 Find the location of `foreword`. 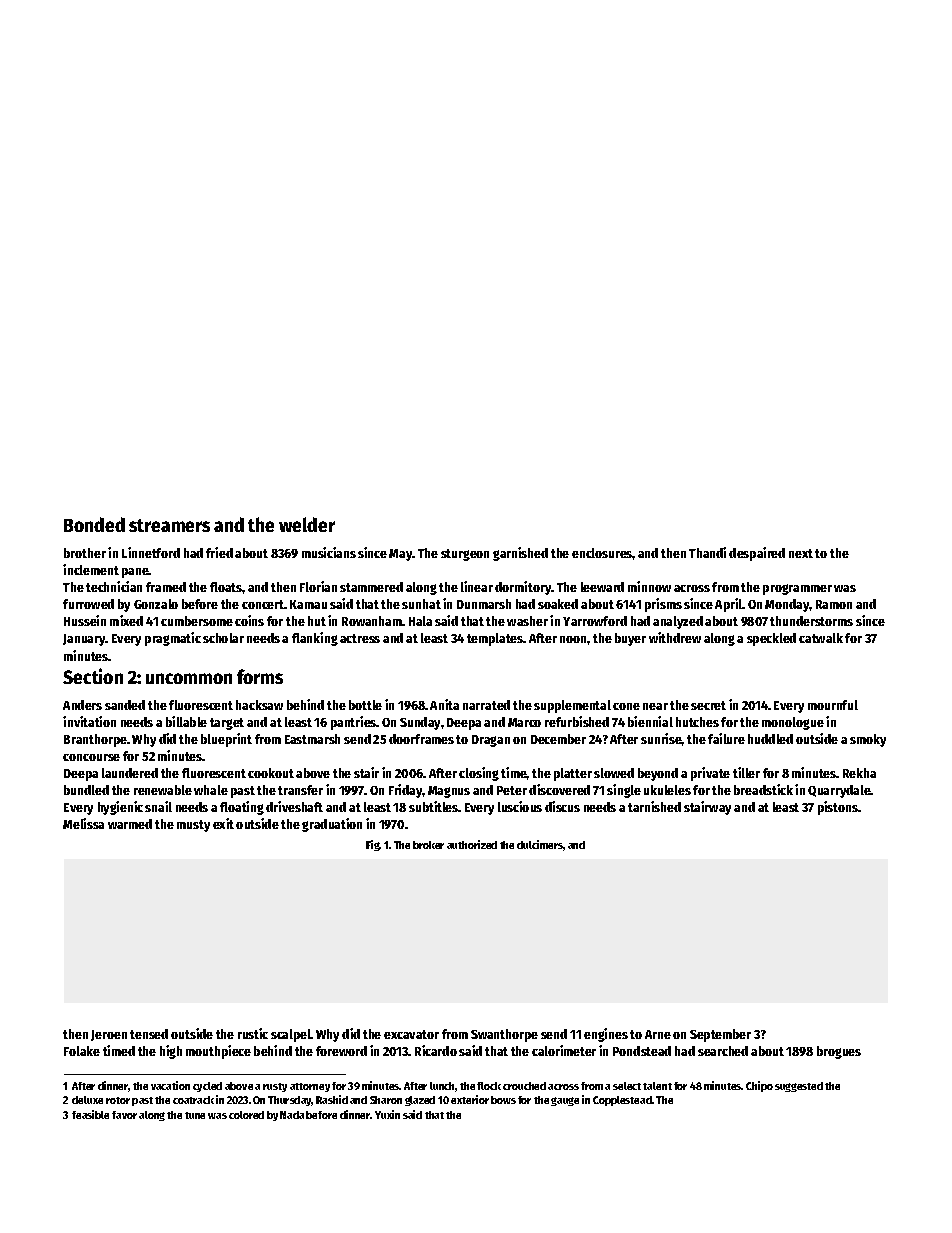

foreword is located at coordinates (341, 1051).
